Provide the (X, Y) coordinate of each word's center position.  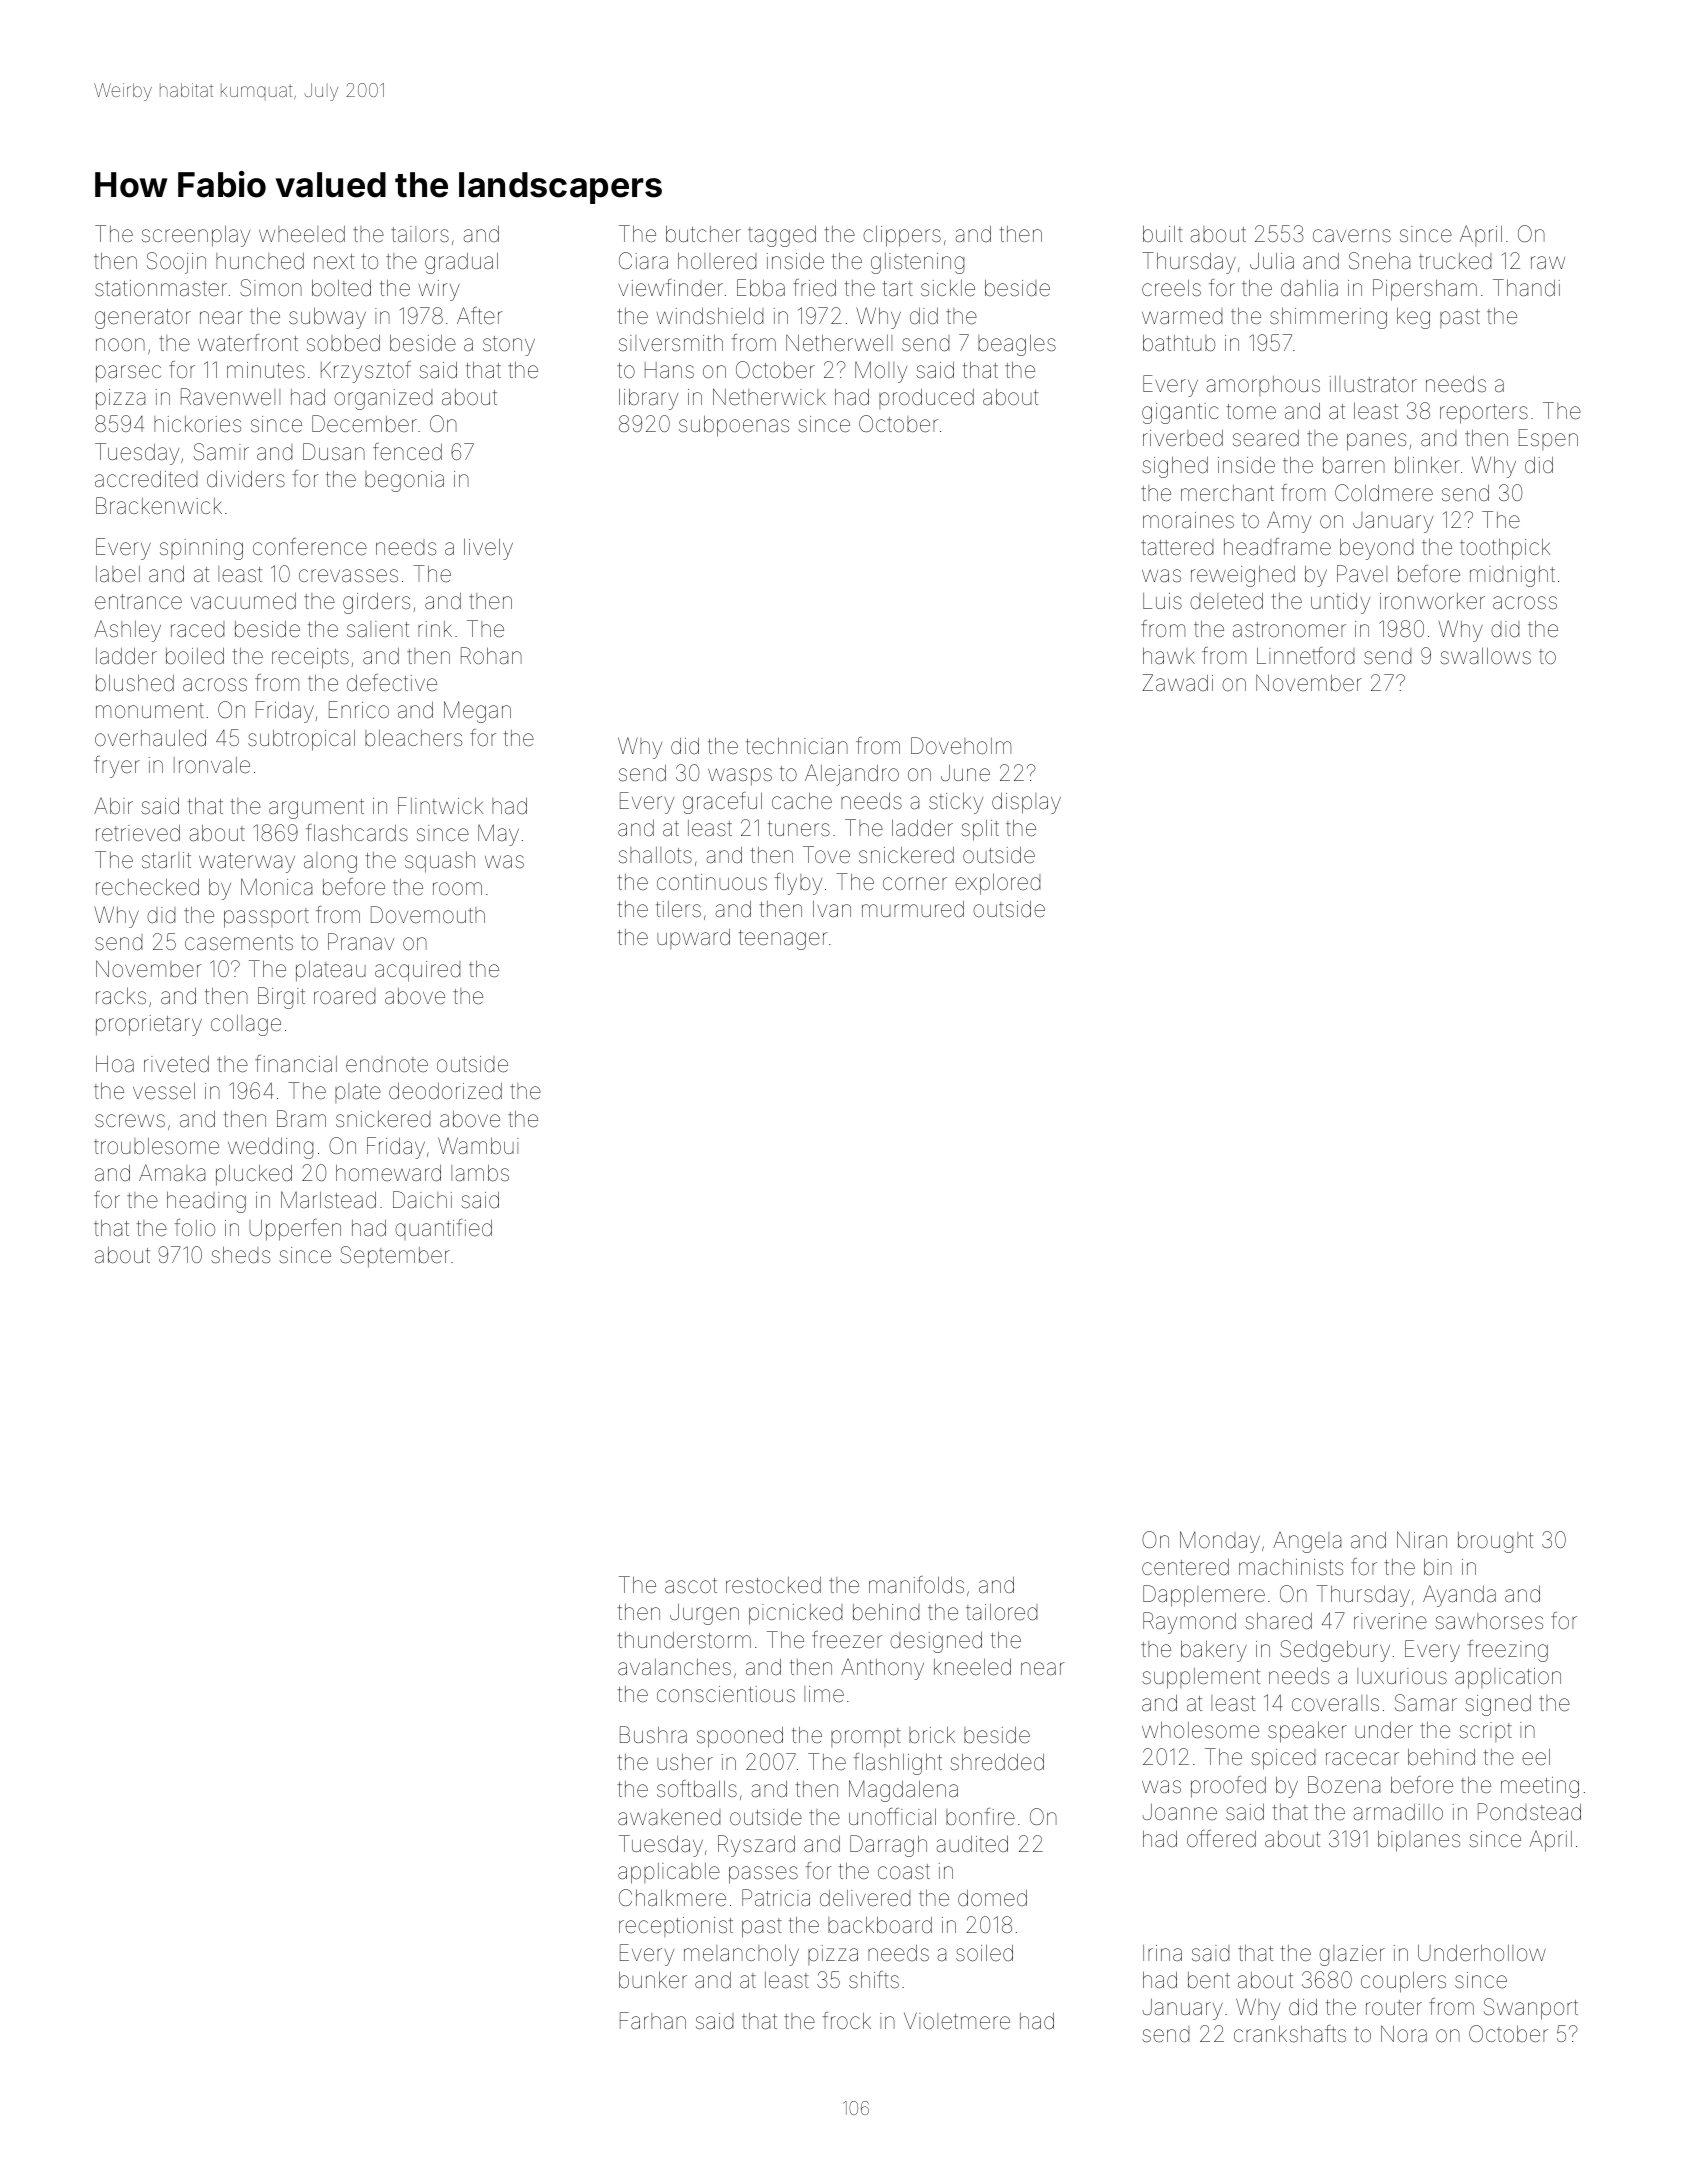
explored (997, 884)
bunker (653, 1980)
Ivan (832, 909)
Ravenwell (230, 397)
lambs (480, 1173)
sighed (1175, 467)
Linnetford (1305, 656)
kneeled (972, 1667)
